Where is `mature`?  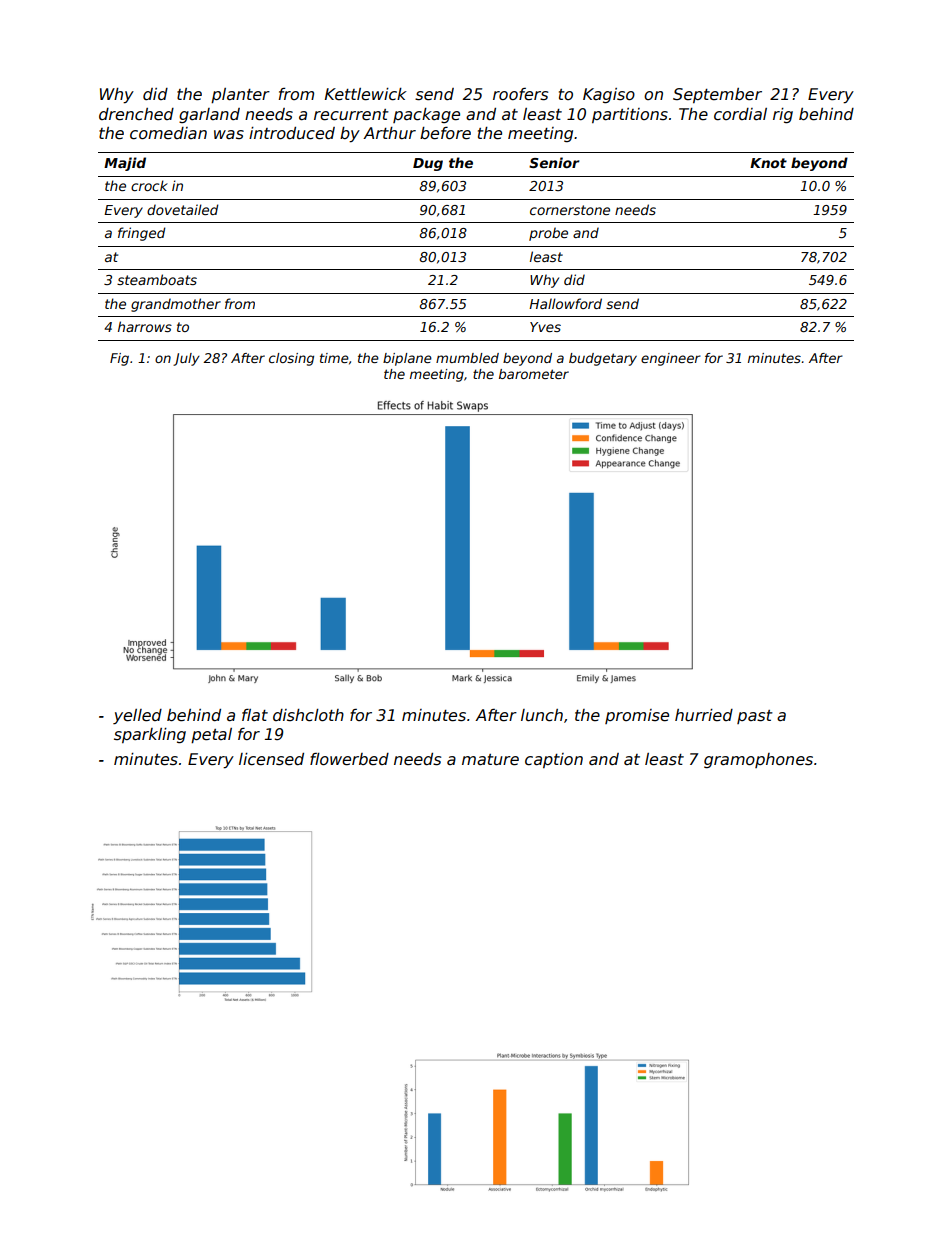
mature is located at coordinates (490, 759).
